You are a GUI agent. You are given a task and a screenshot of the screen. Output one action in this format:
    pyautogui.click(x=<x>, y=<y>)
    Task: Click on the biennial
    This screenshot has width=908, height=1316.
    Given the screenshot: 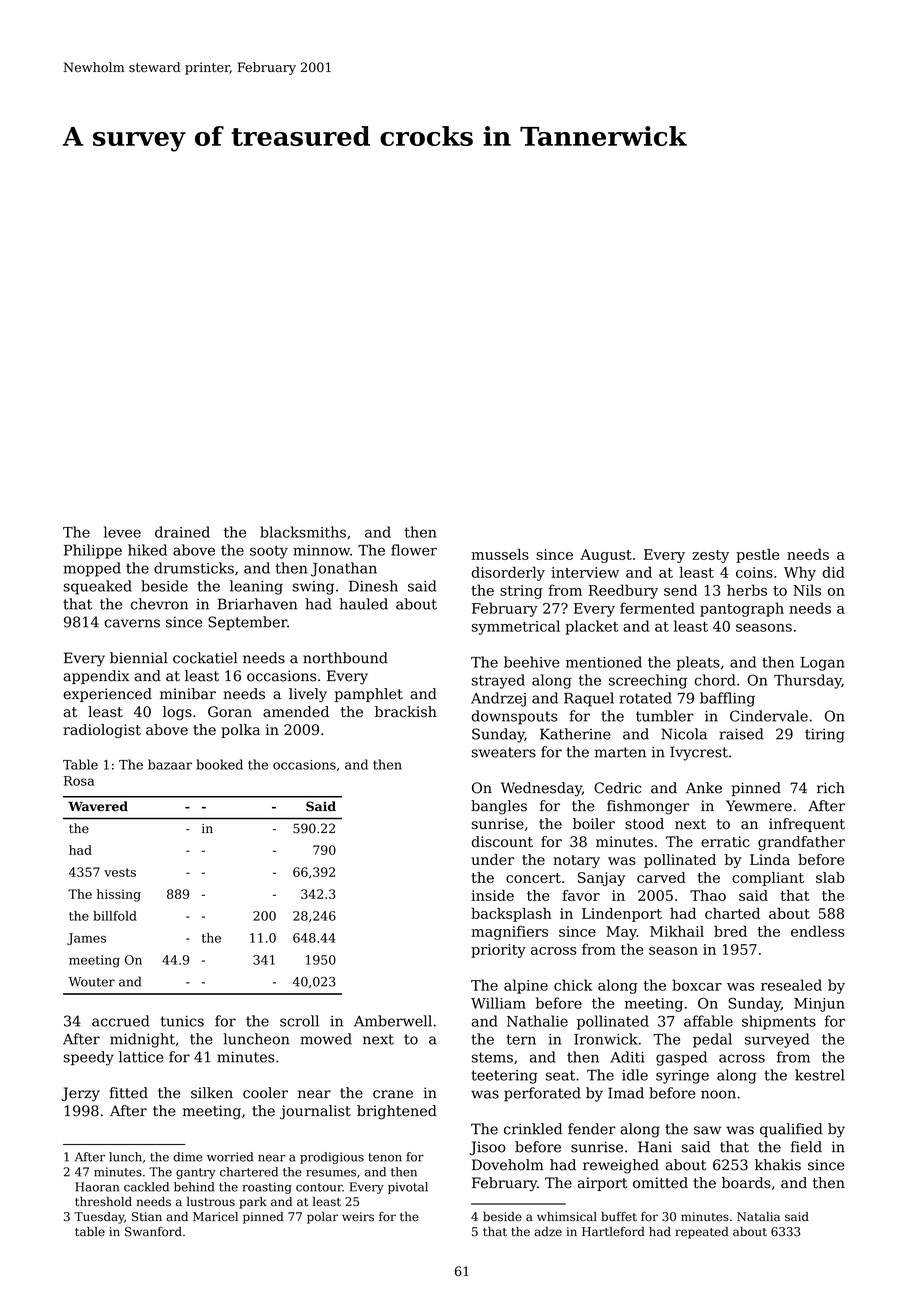 What is the action you would take?
    pyautogui.click(x=139, y=658)
